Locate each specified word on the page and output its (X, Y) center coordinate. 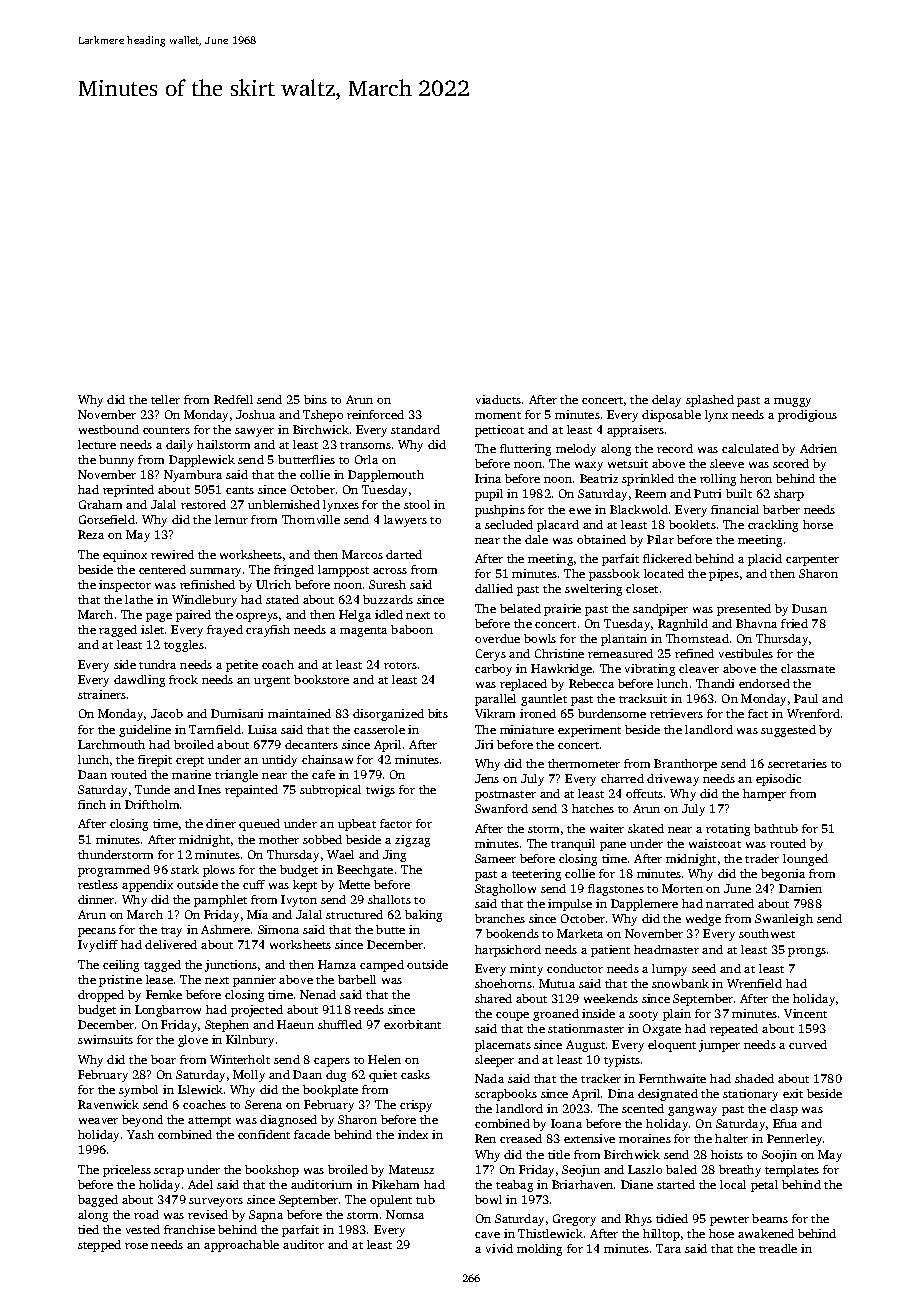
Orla (366, 459)
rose (136, 1246)
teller (165, 399)
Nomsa (405, 1214)
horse (818, 524)
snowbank (680, 983)
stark (185, 869)
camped (382, 966)
